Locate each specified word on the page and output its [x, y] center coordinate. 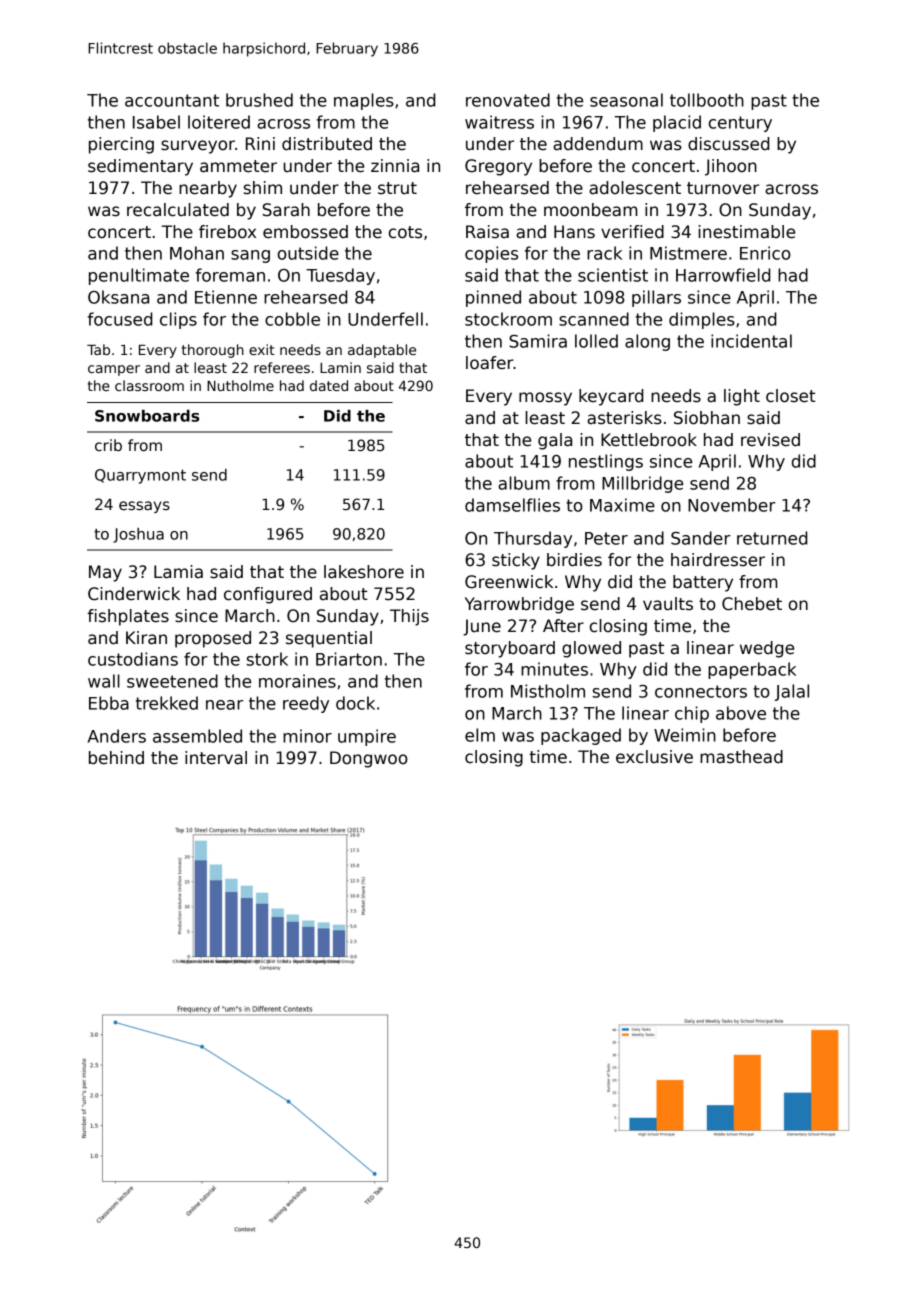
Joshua [138, 535]
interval [216, 758]
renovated [508, 100]
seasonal [626, 100]
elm [480, 735]
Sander [701, 538]
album [524, 483]
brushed [259, 100]
